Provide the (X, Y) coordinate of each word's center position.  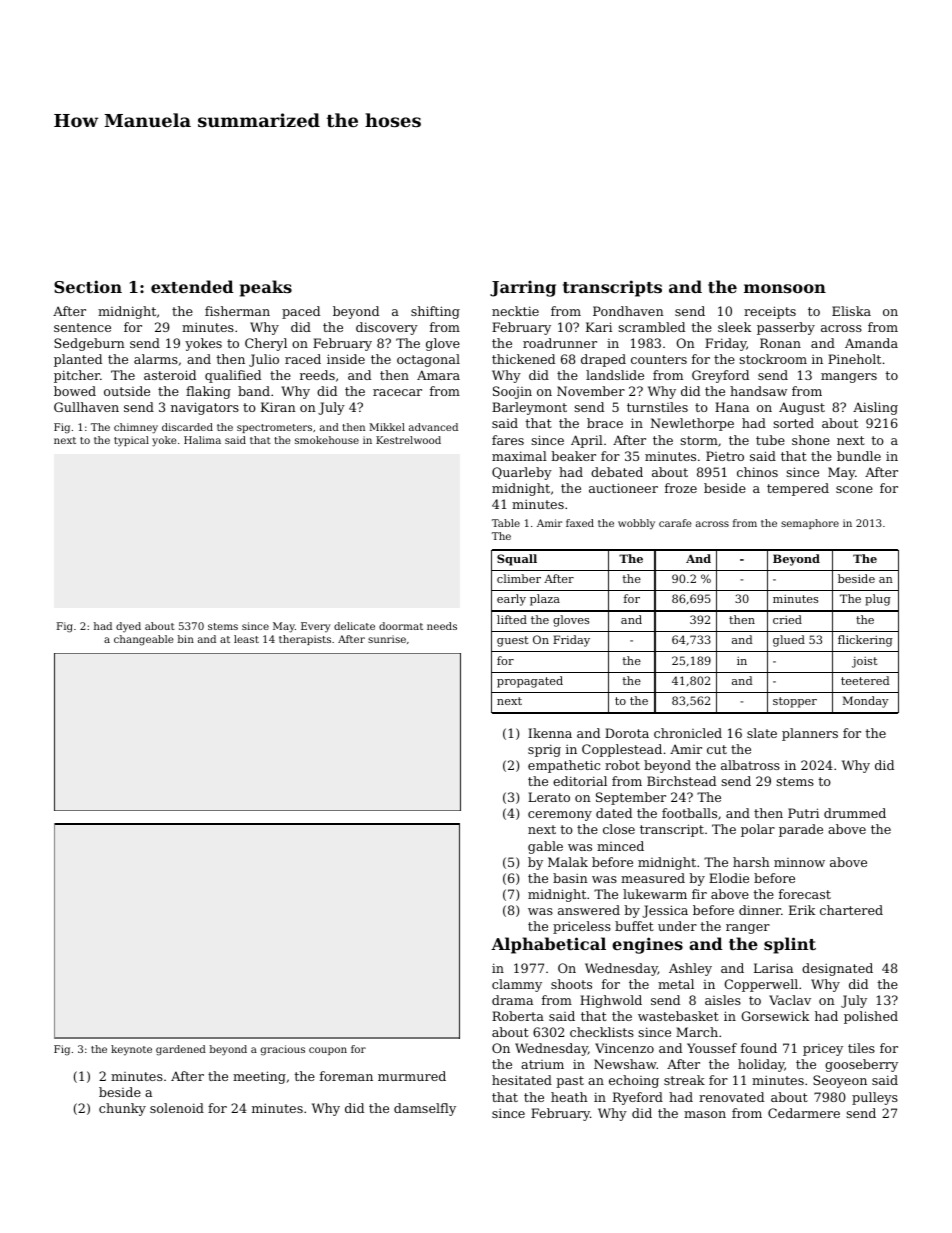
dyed (128, 627)
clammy (517, 985)
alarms (156, 359)
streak (684, 1080)
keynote (131, 1050)
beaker (574, 456)
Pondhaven (628, 311)
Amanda (871, 343)
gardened (181, 1050)
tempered (798, 489)
